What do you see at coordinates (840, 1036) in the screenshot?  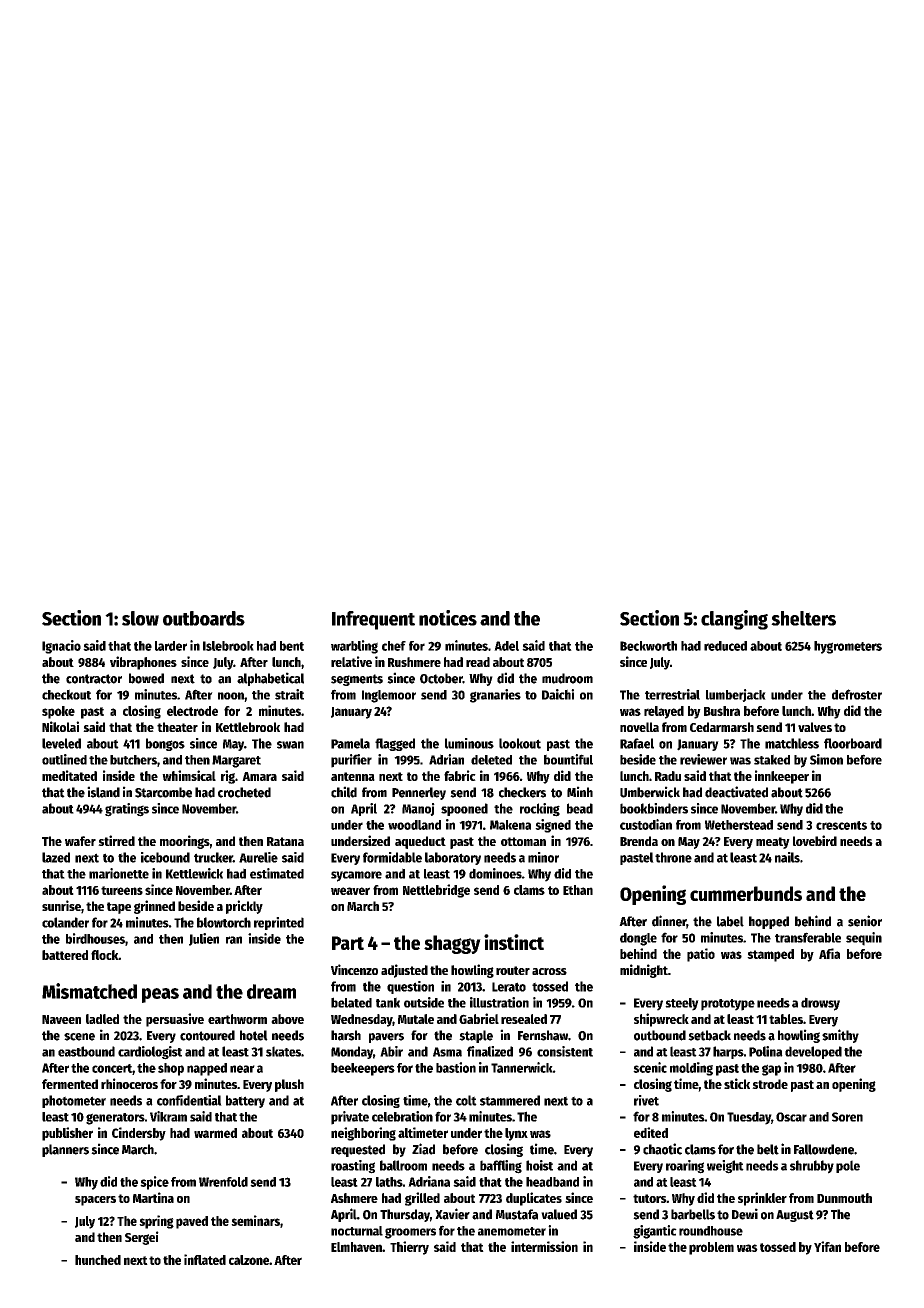 I see `smithy` at bounding box center [840, 1036].
